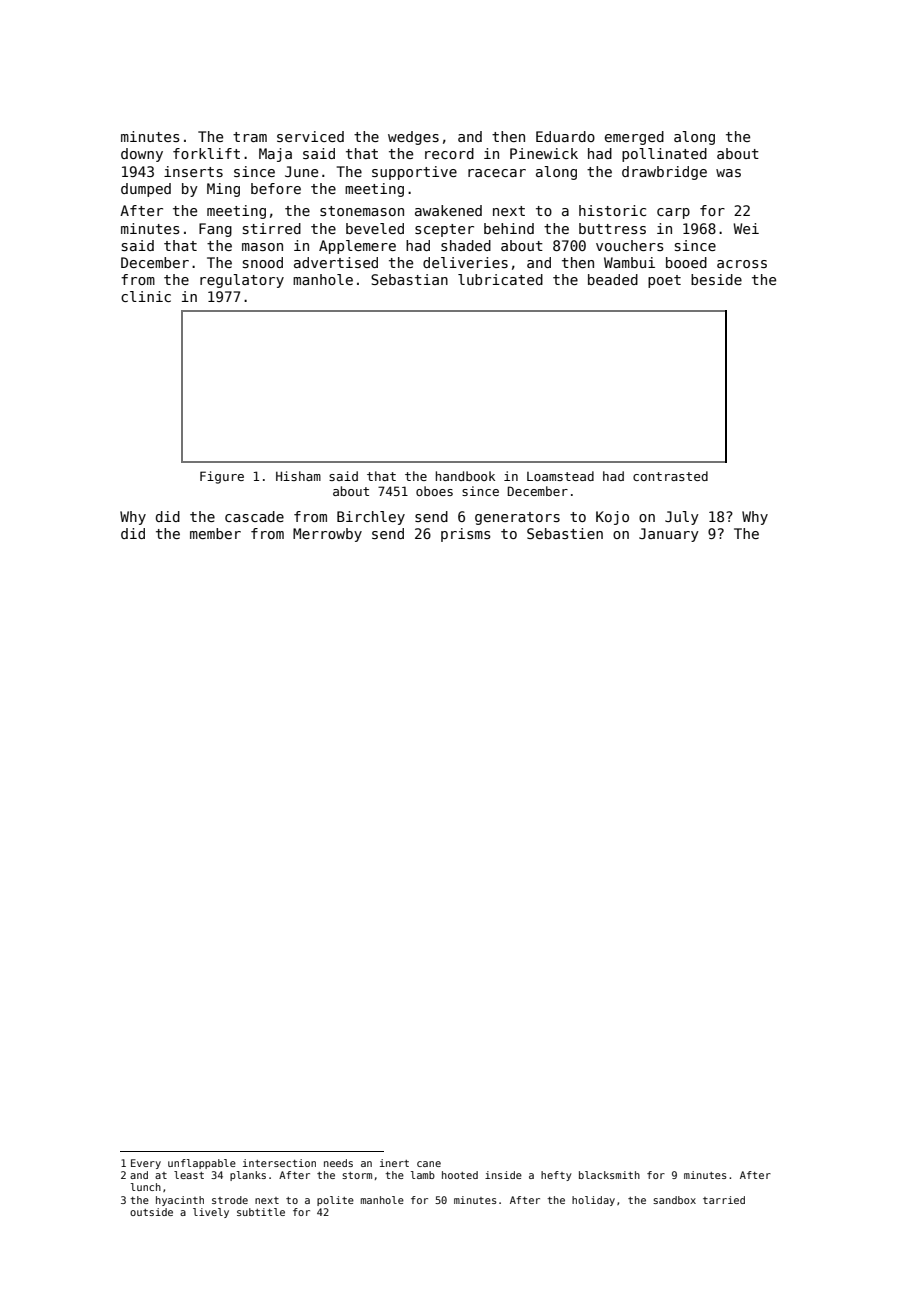 Image resolution: width=908 pixels, height=1316 pixels. I want to click on prisms, so click(466, 535).
